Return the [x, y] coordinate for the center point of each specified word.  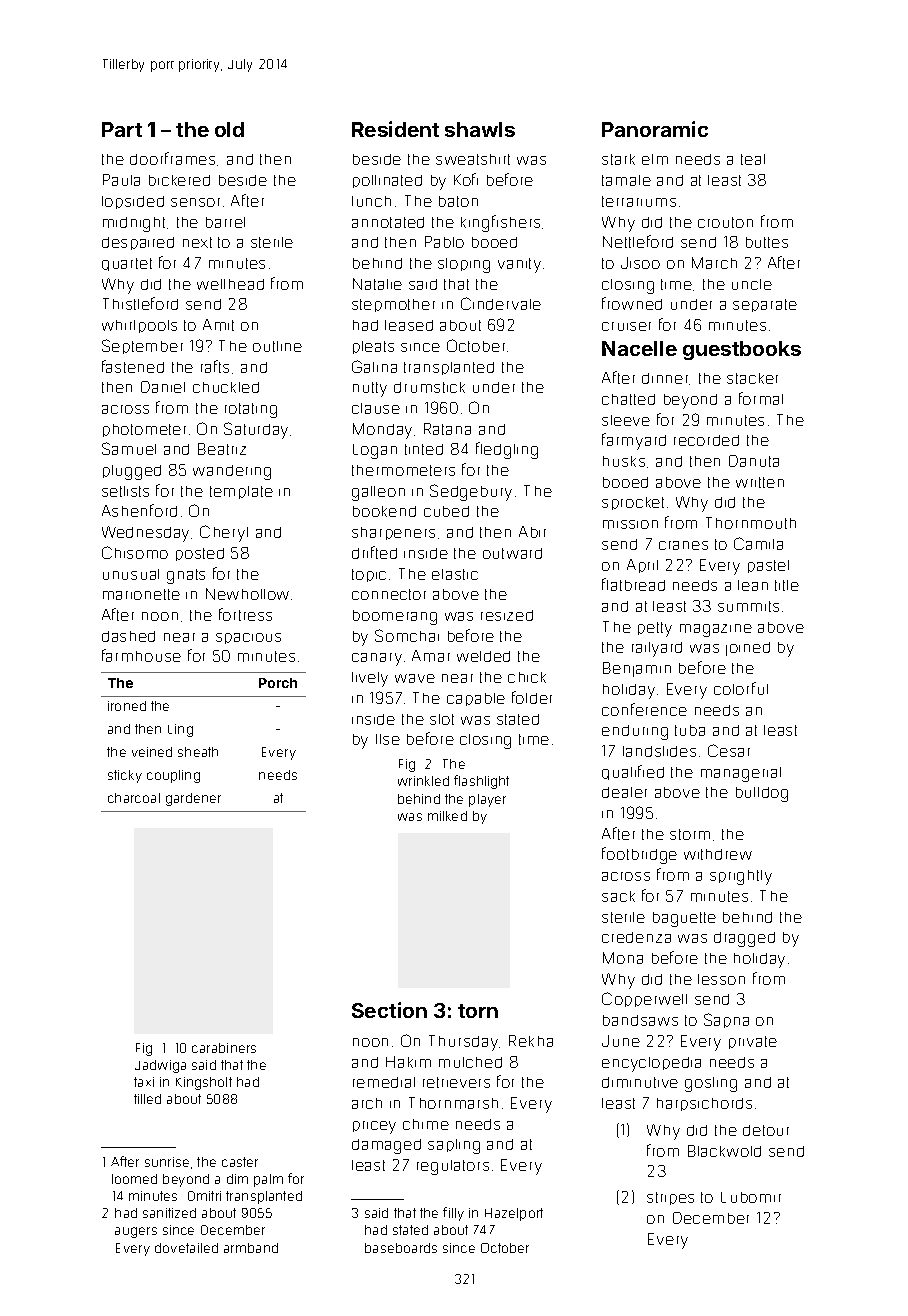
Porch [278, 683]
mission [630, 524]
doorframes [172, 158]
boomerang [395, 617]
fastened [133, 366]
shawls [480, 129]
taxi [144, 1082]
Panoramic [655, 129]
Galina [374, 366]
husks [624, 461]
